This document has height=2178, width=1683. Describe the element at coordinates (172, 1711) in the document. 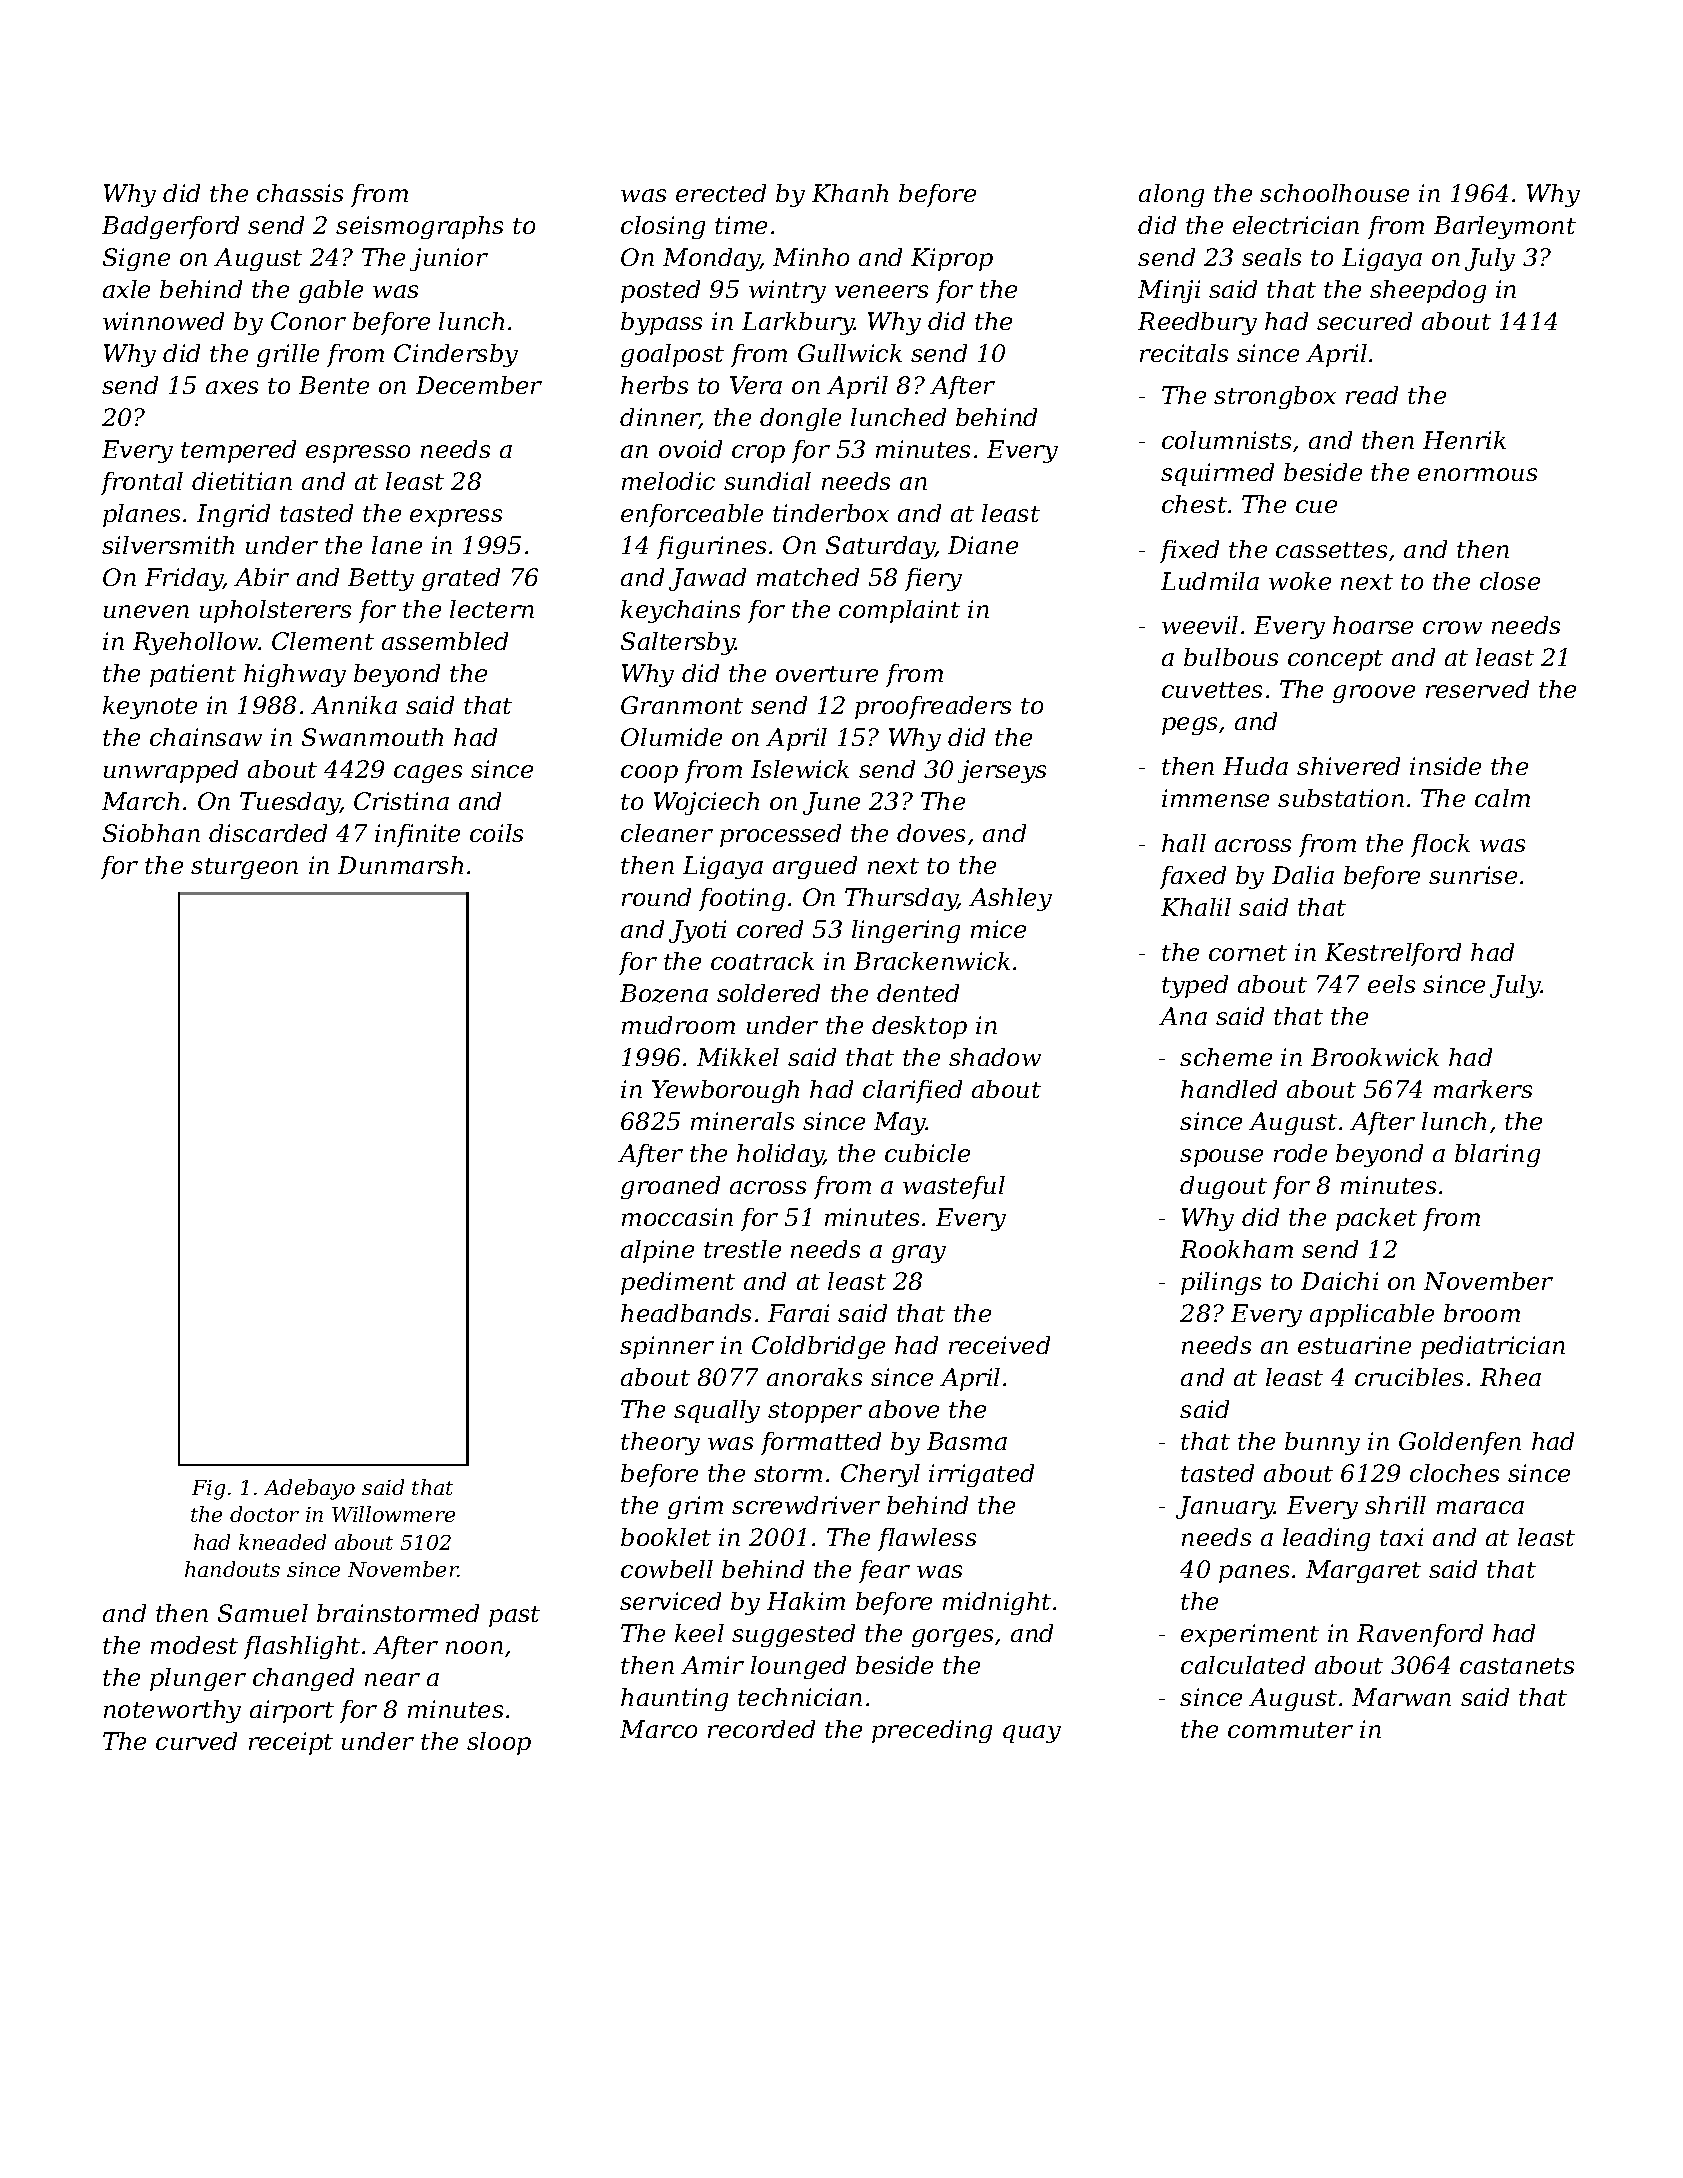

I see `noteworthy` at that location.
